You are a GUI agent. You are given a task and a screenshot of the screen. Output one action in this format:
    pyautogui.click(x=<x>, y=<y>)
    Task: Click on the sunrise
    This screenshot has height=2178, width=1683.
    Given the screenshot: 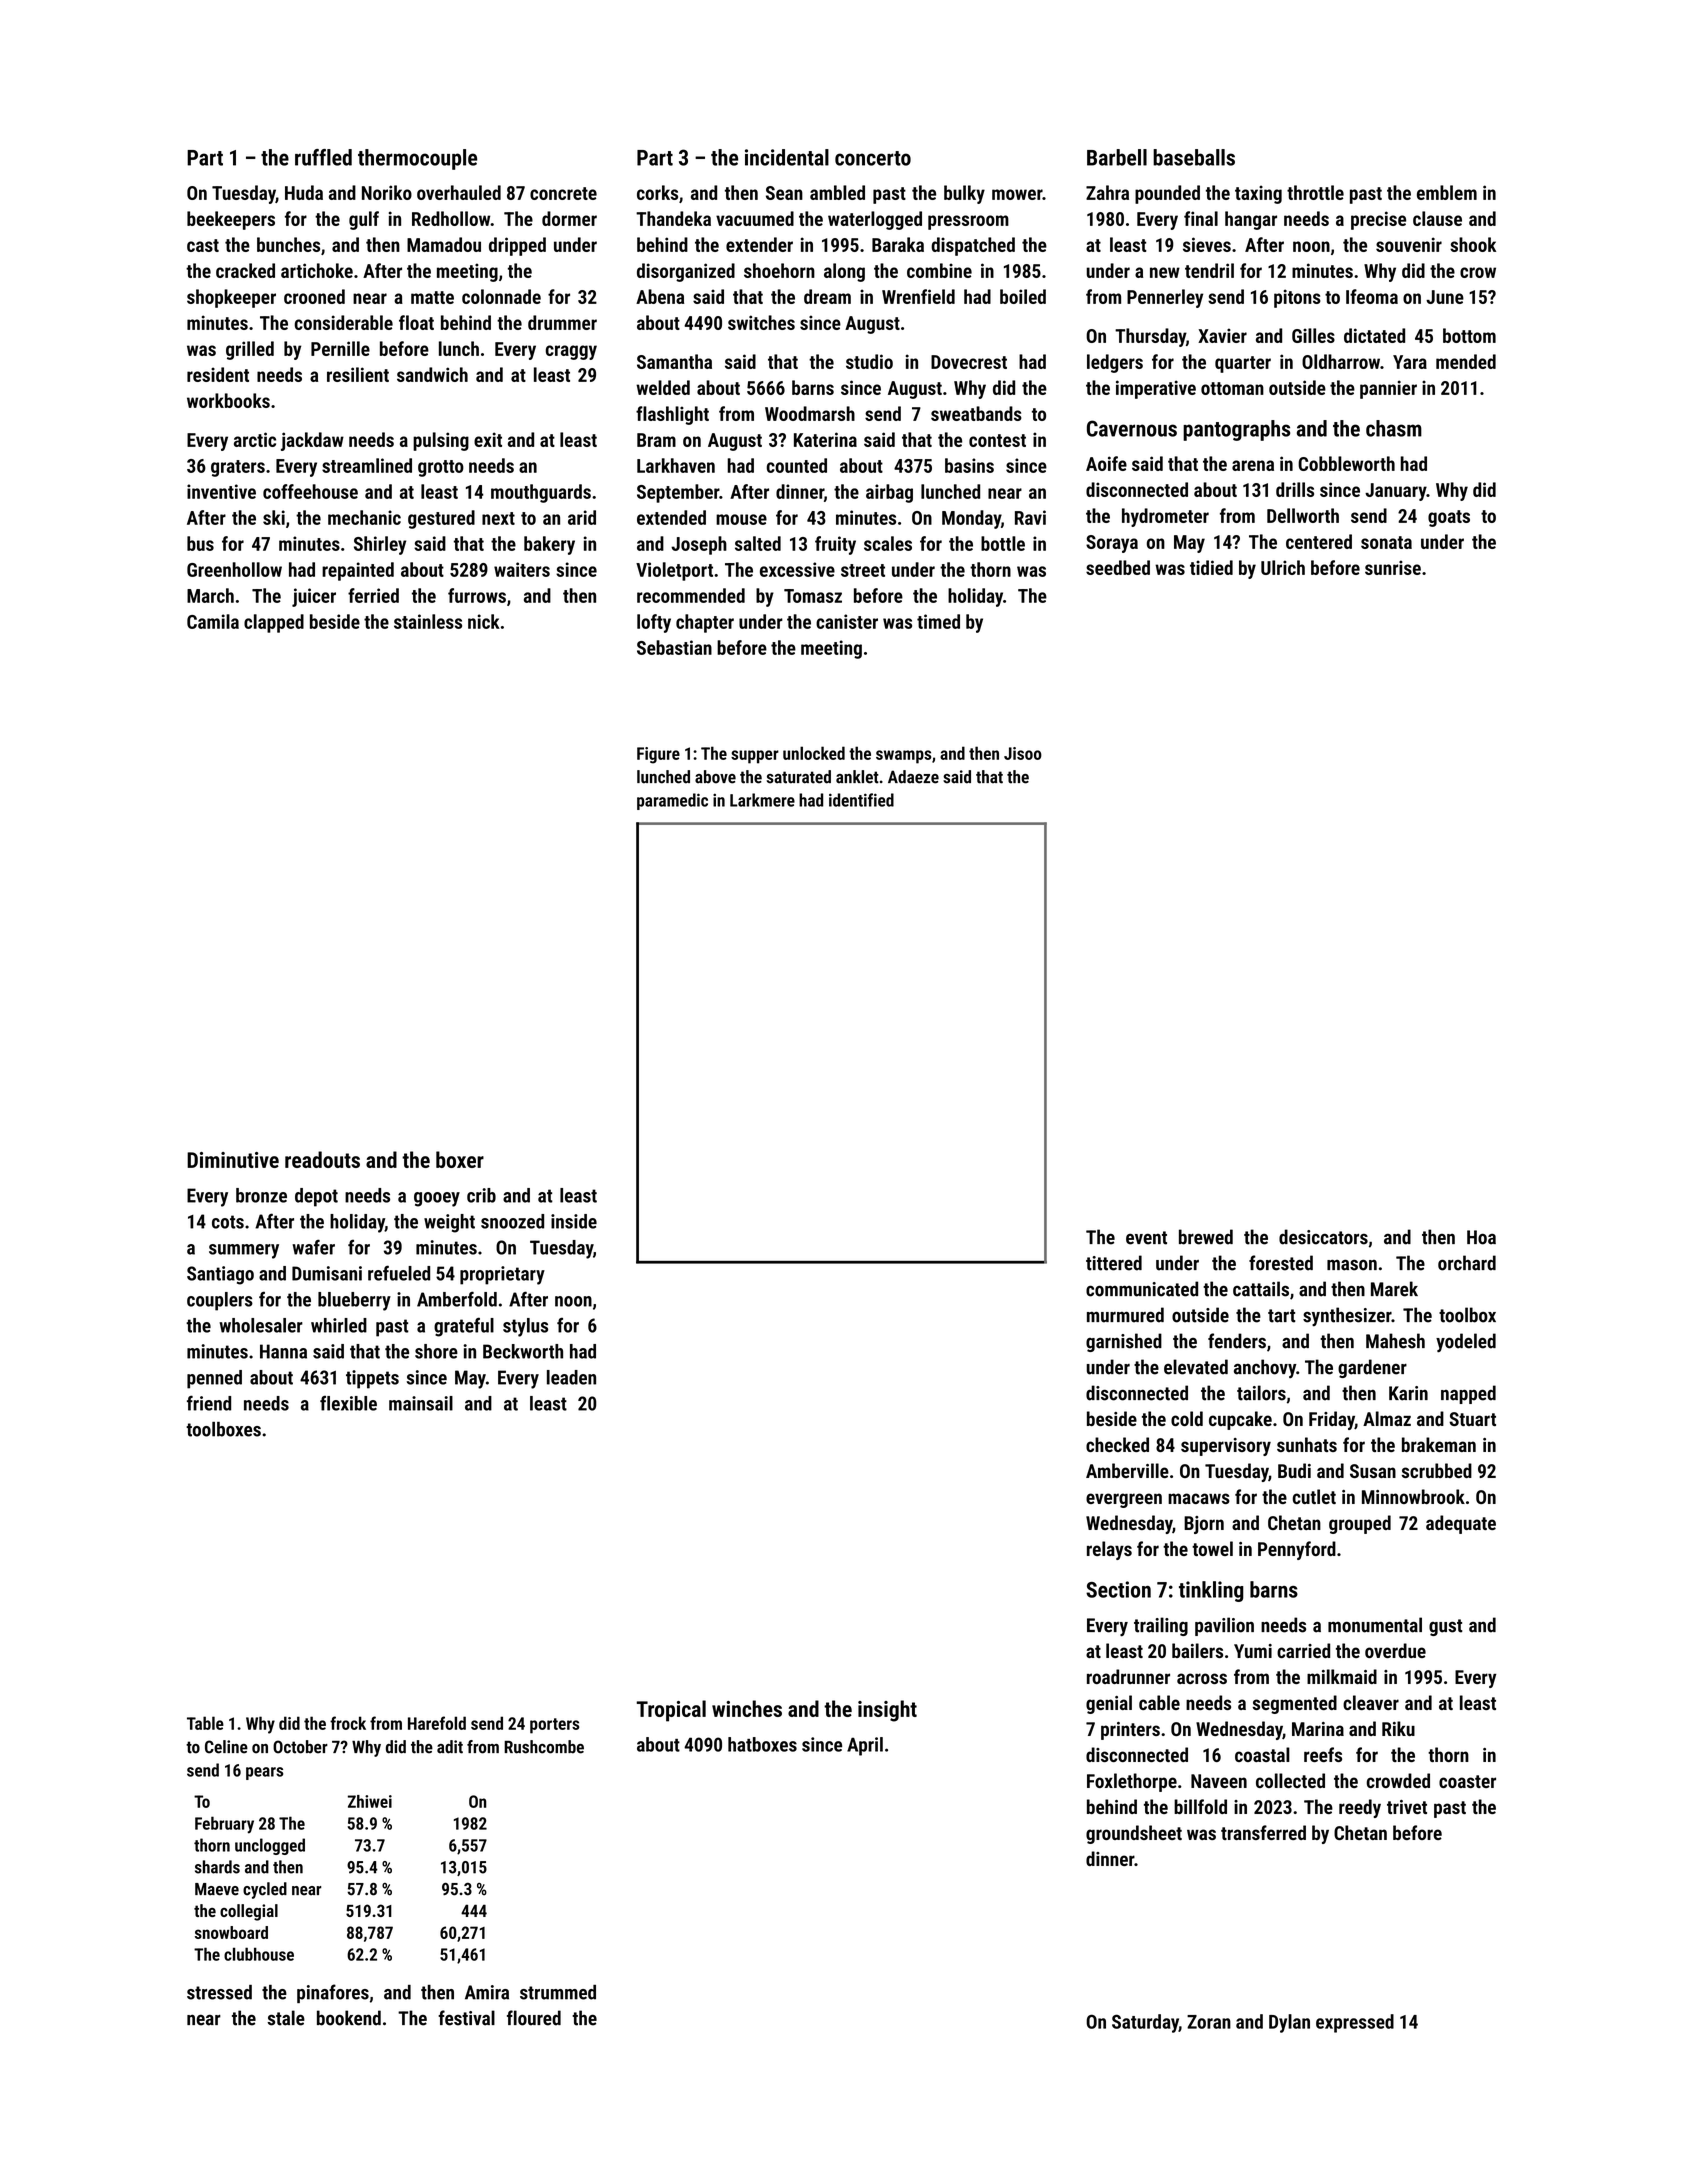 What is the action you would take?
    pyautogui.click(x=1393, y=567)
